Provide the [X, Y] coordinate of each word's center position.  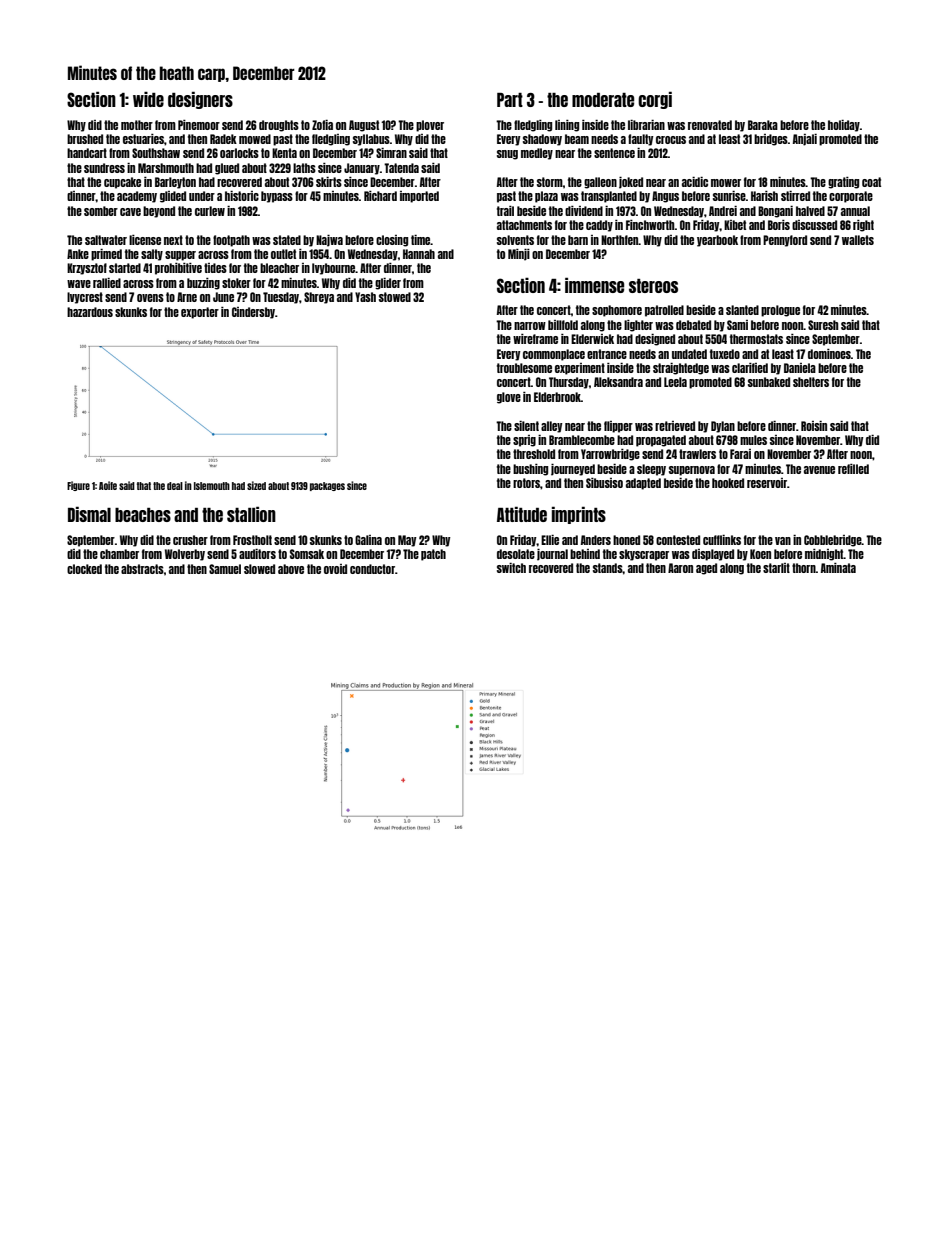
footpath [231, 241]
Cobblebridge [833, 541]
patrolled [664, 311]
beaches [143, 515]
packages [327, 486]
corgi [655, 100]
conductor [372, 569]
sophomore [617, 311]
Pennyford [785, 241]
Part [510, 100]
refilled [853, 469]
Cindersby [253, 313]
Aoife [108, 485]
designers [200, 100]
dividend [584, 211]
